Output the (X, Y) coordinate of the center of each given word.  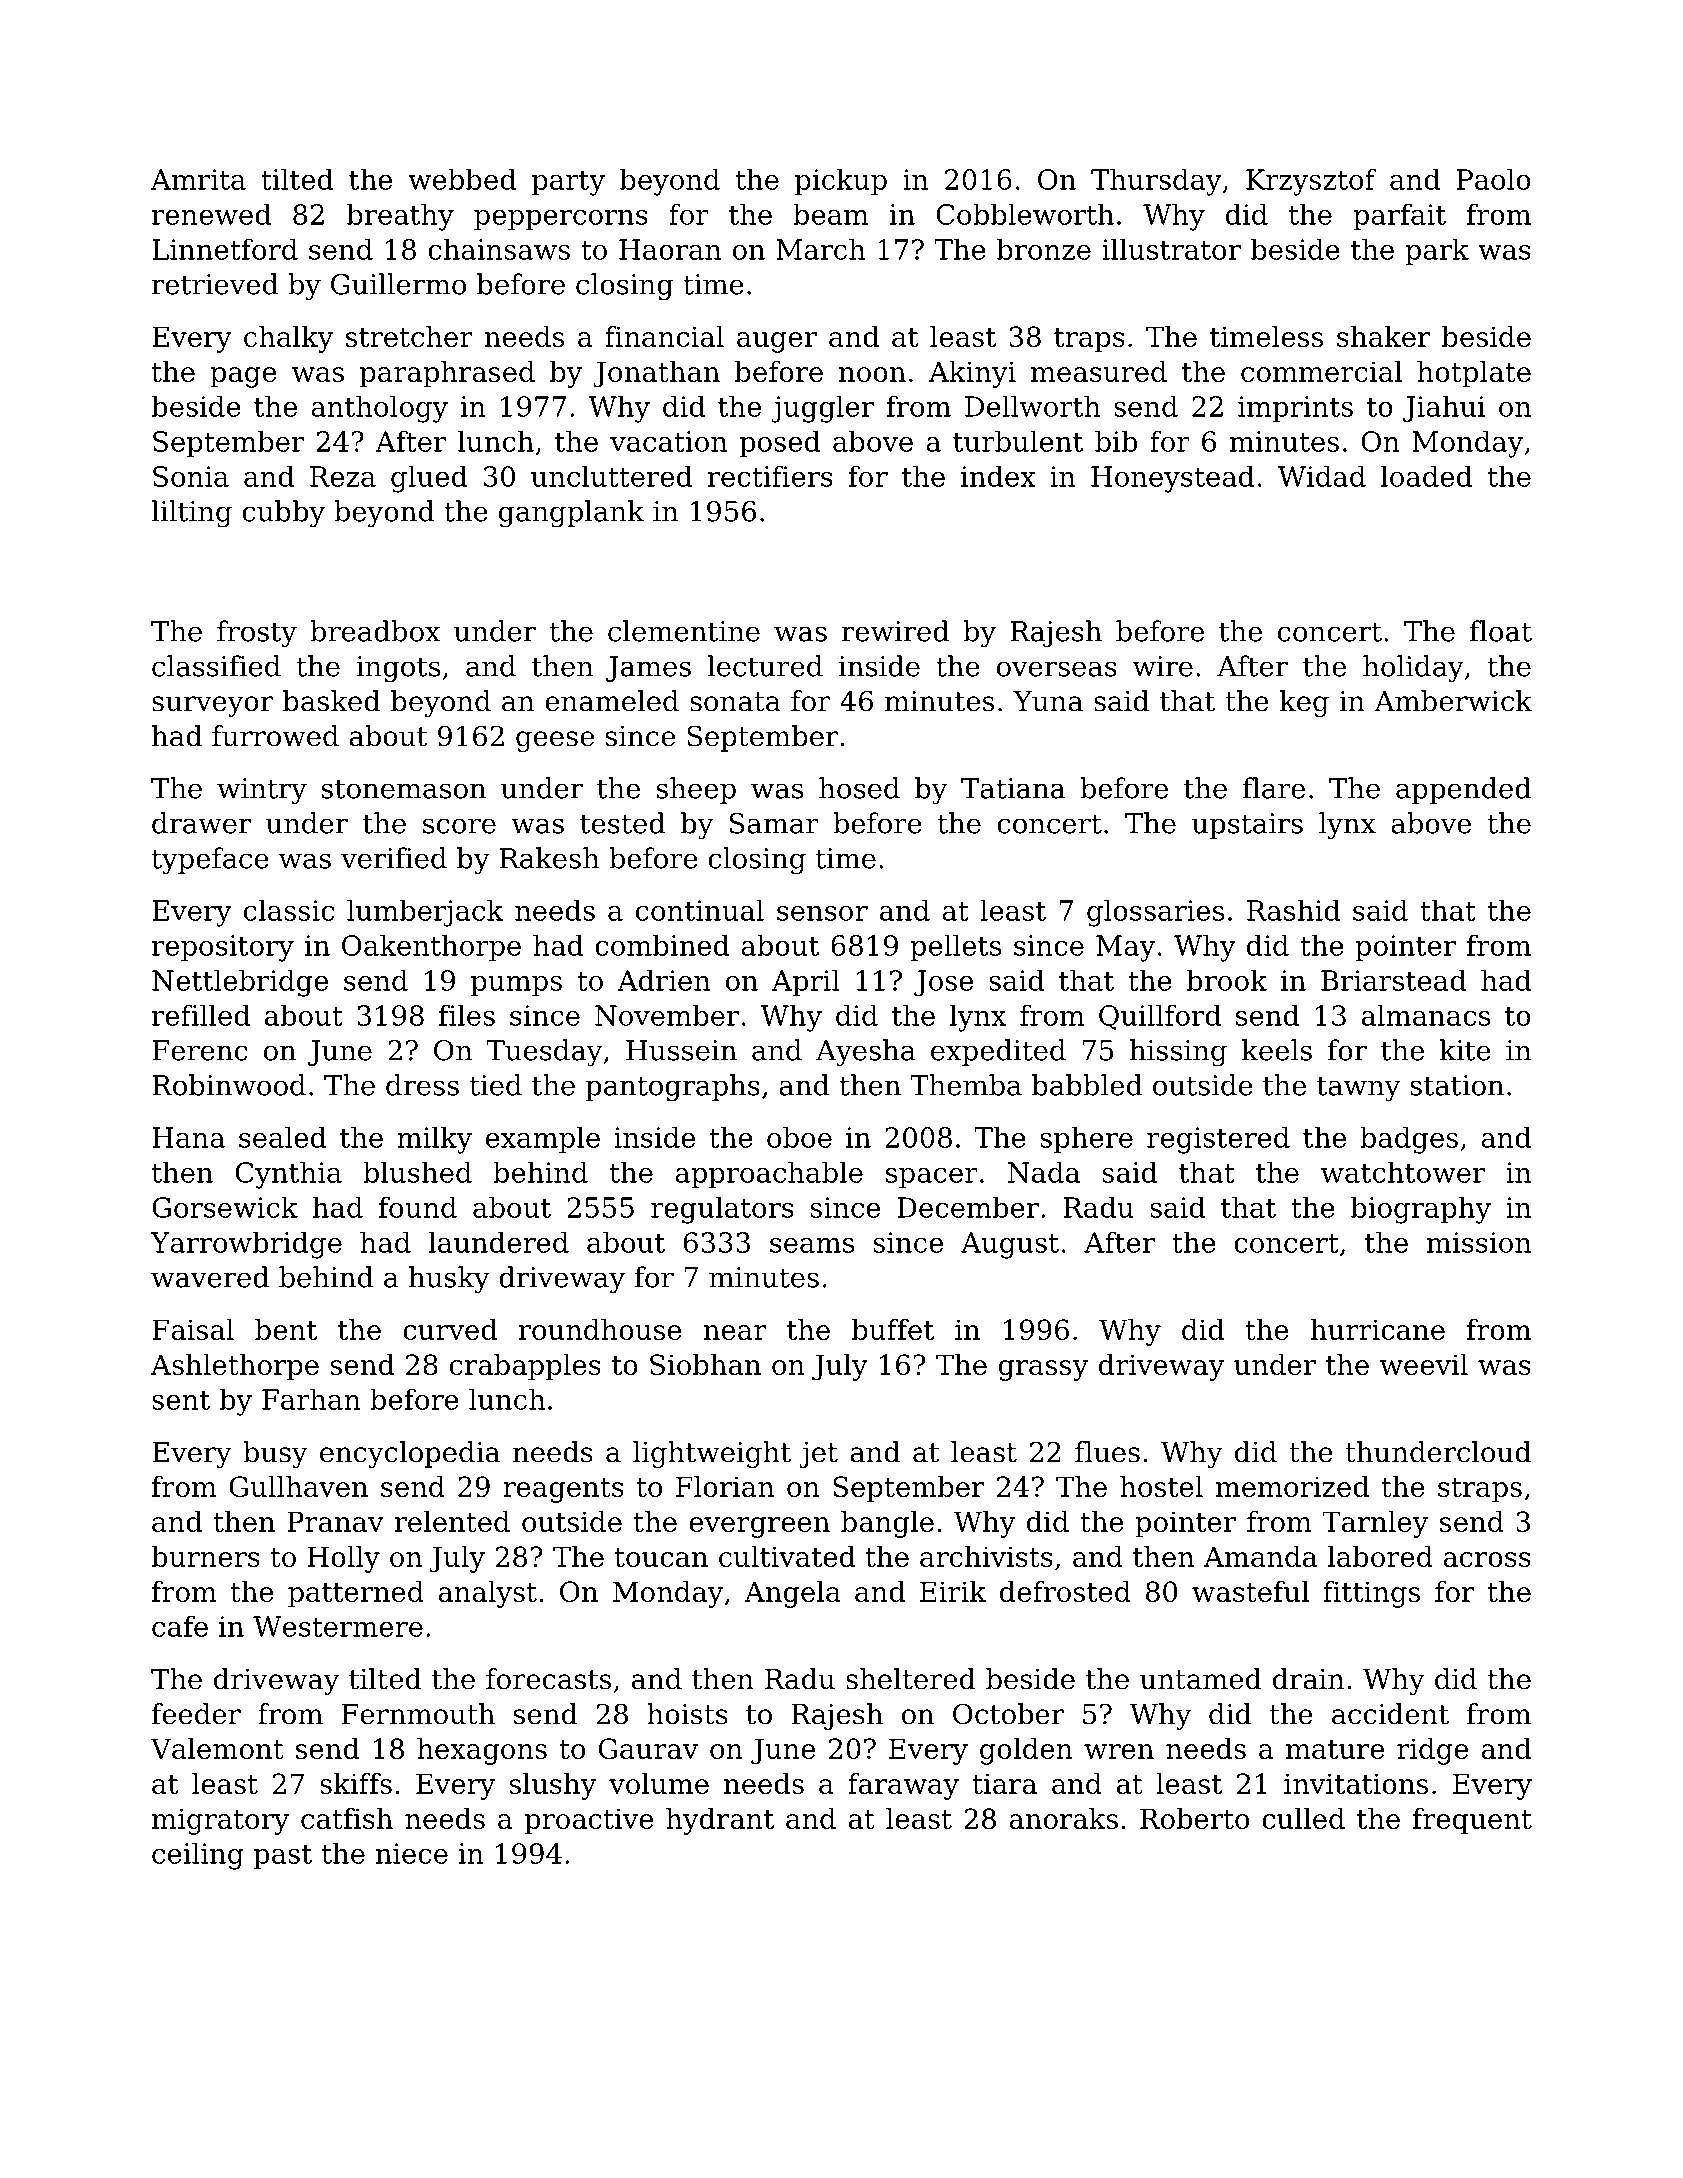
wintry (262, 791)
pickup (841, 181)
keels (1277, 1050)
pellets (955, 947)
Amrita (198, 179)
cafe (180, 1626)
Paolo (1494, 179)
